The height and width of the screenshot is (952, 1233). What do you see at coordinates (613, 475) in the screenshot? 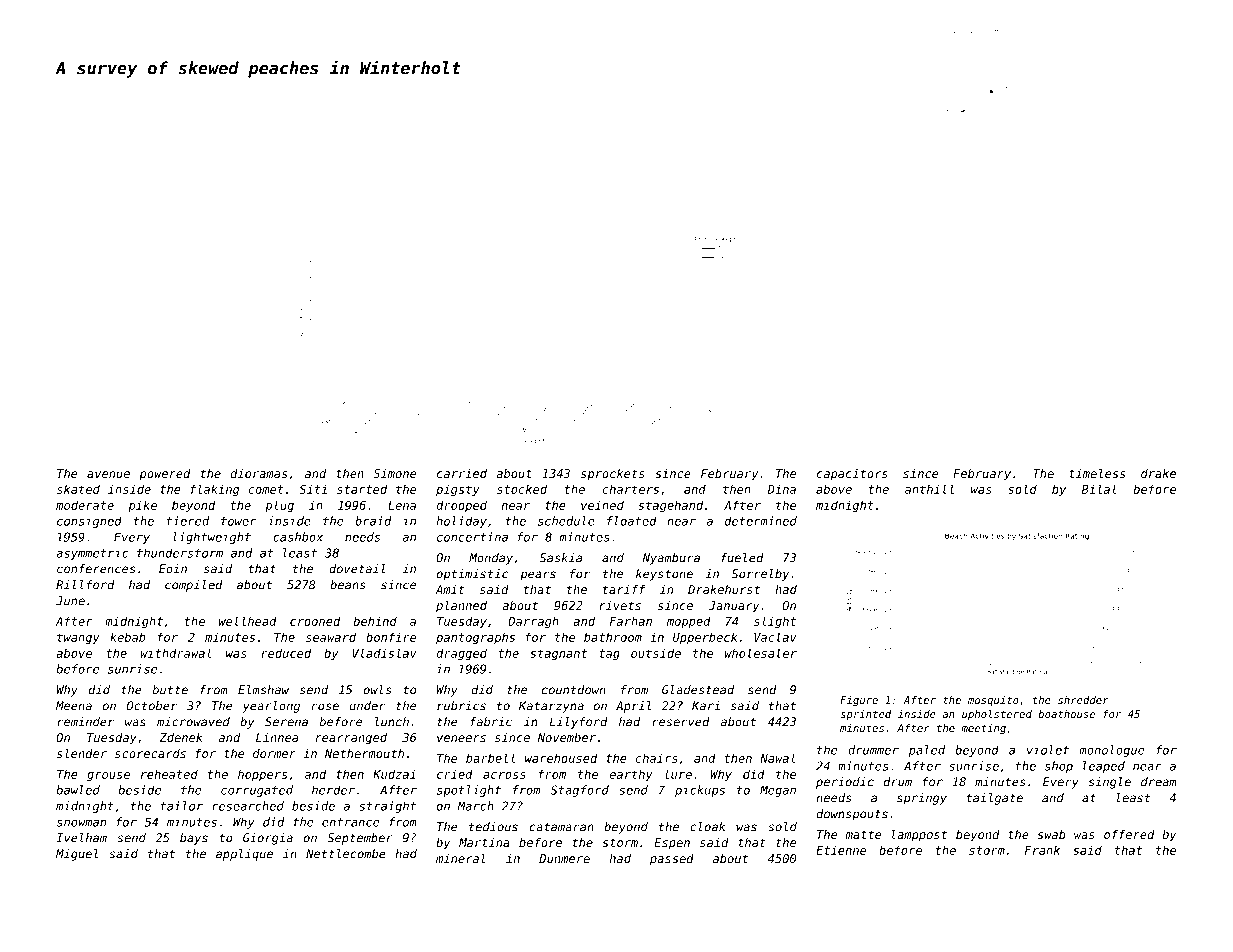
I see `sprockets` at bounding box center [613, 475].
